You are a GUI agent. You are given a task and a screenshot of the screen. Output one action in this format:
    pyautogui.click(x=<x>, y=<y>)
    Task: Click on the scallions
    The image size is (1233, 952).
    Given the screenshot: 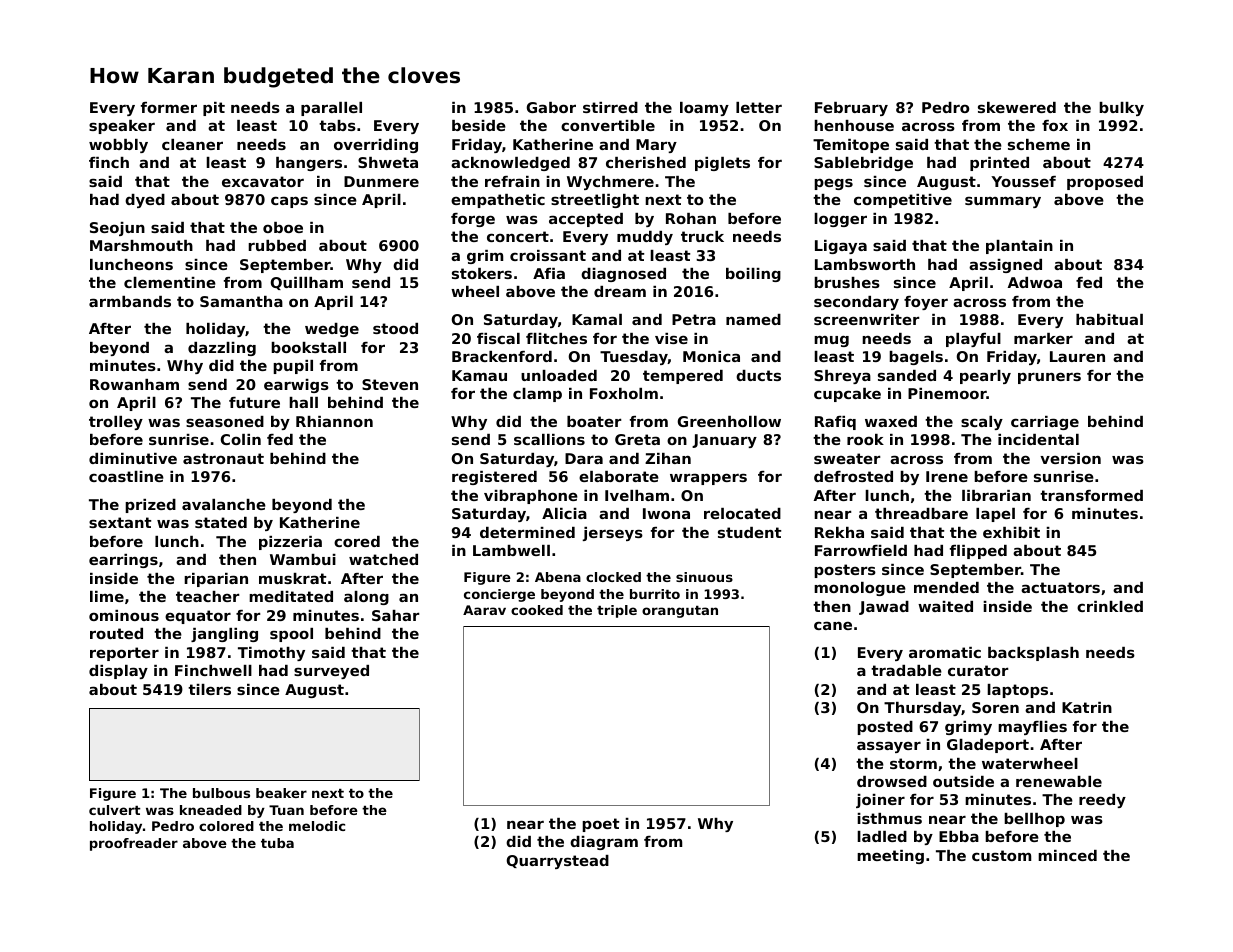 What is the action you would take?
    pyautogui.click(x=549, y=439)
